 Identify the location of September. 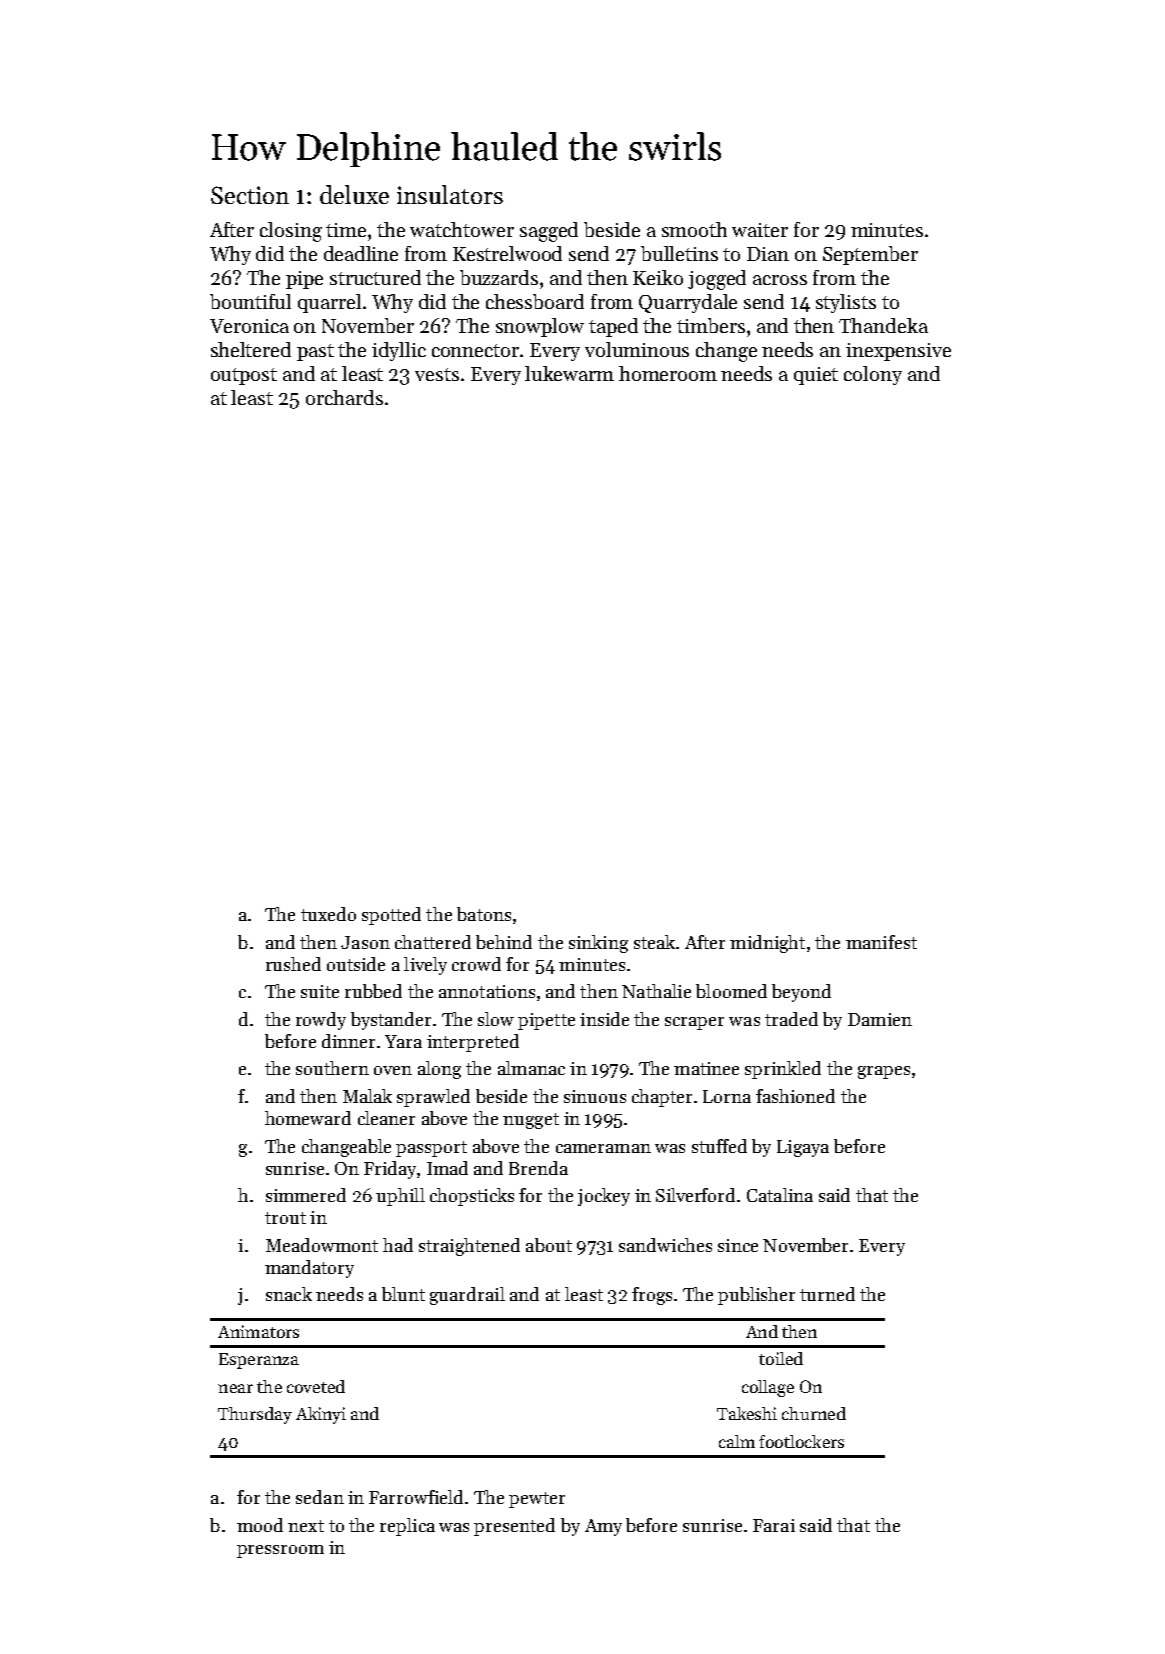
(870, 255).
